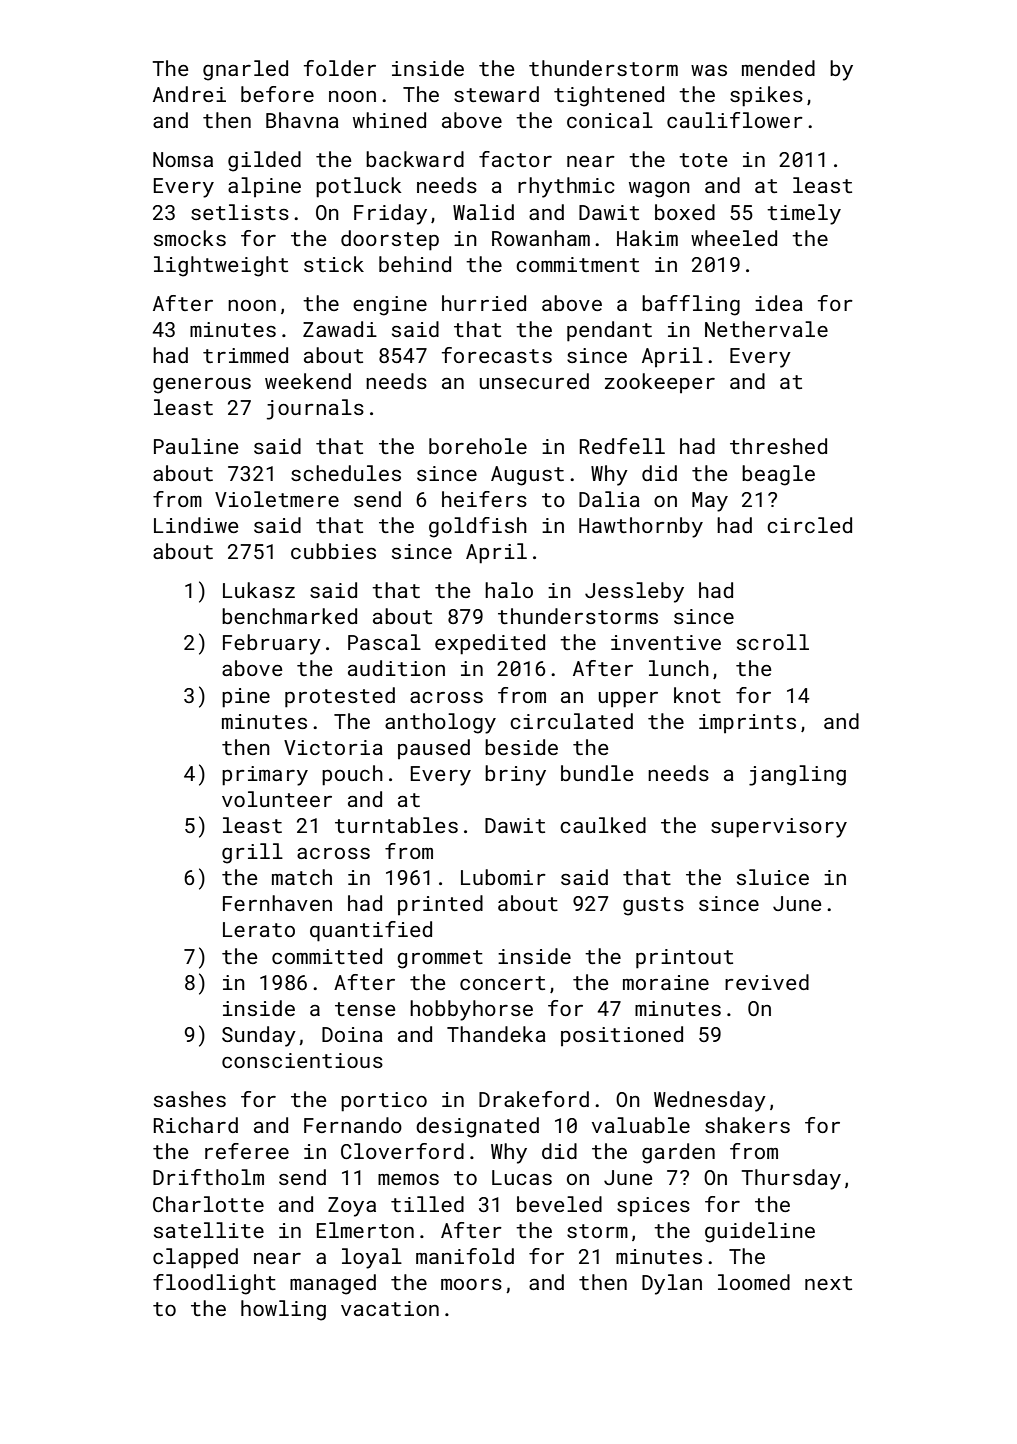 The height and width of the screenshot is (1444, 1017). What do you see at coordinates (465, 1256) in the screenshot?
I see `manifold` at bounding box center [465, 1256].
